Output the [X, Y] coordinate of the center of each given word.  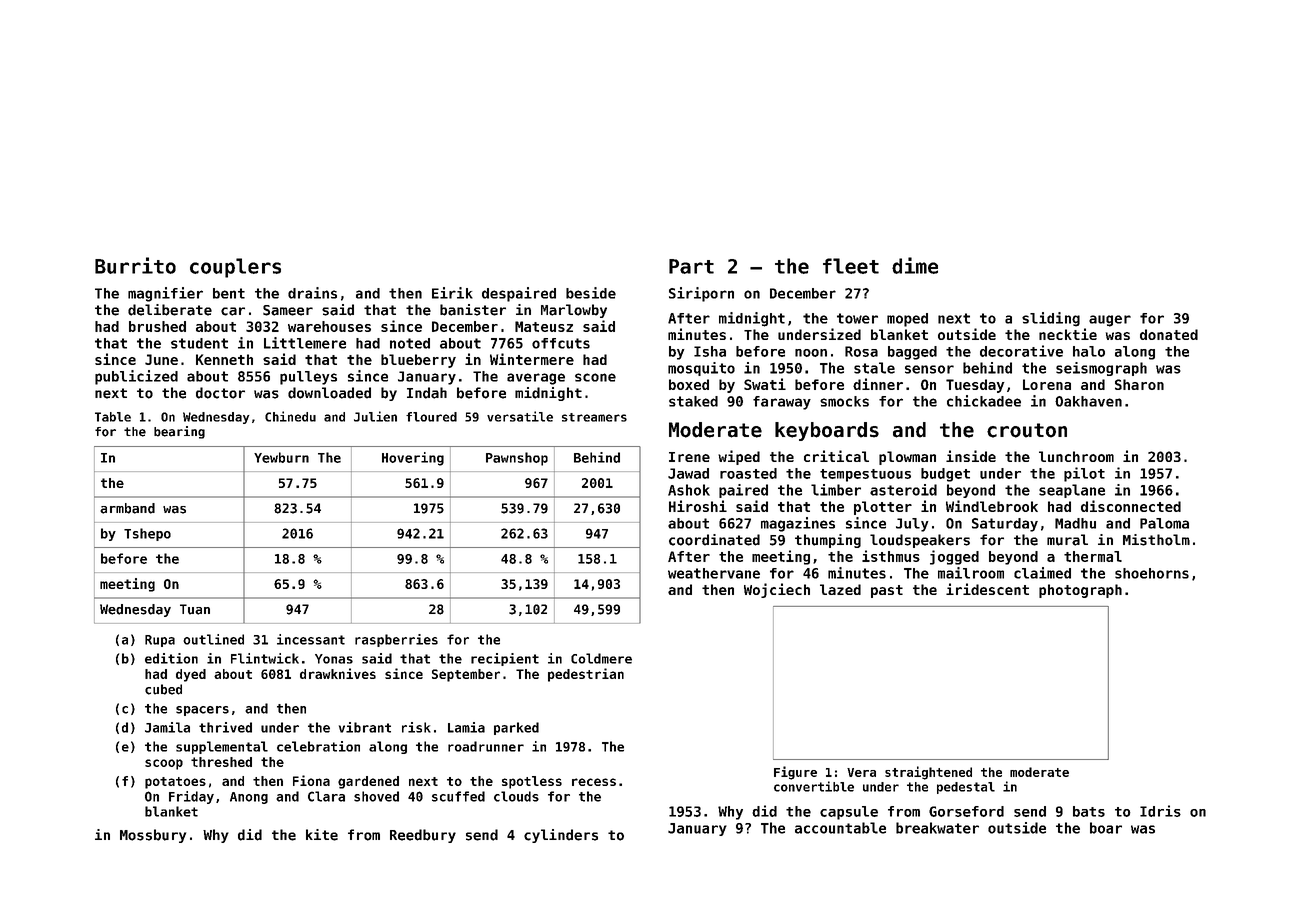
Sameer [288, 310]
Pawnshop [517, 459]
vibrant [365, 727]
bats [1089, 811]
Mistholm [1156, 540]
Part [691, 266]
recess [594, 782]
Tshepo [147, 534]
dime [915, 265]
